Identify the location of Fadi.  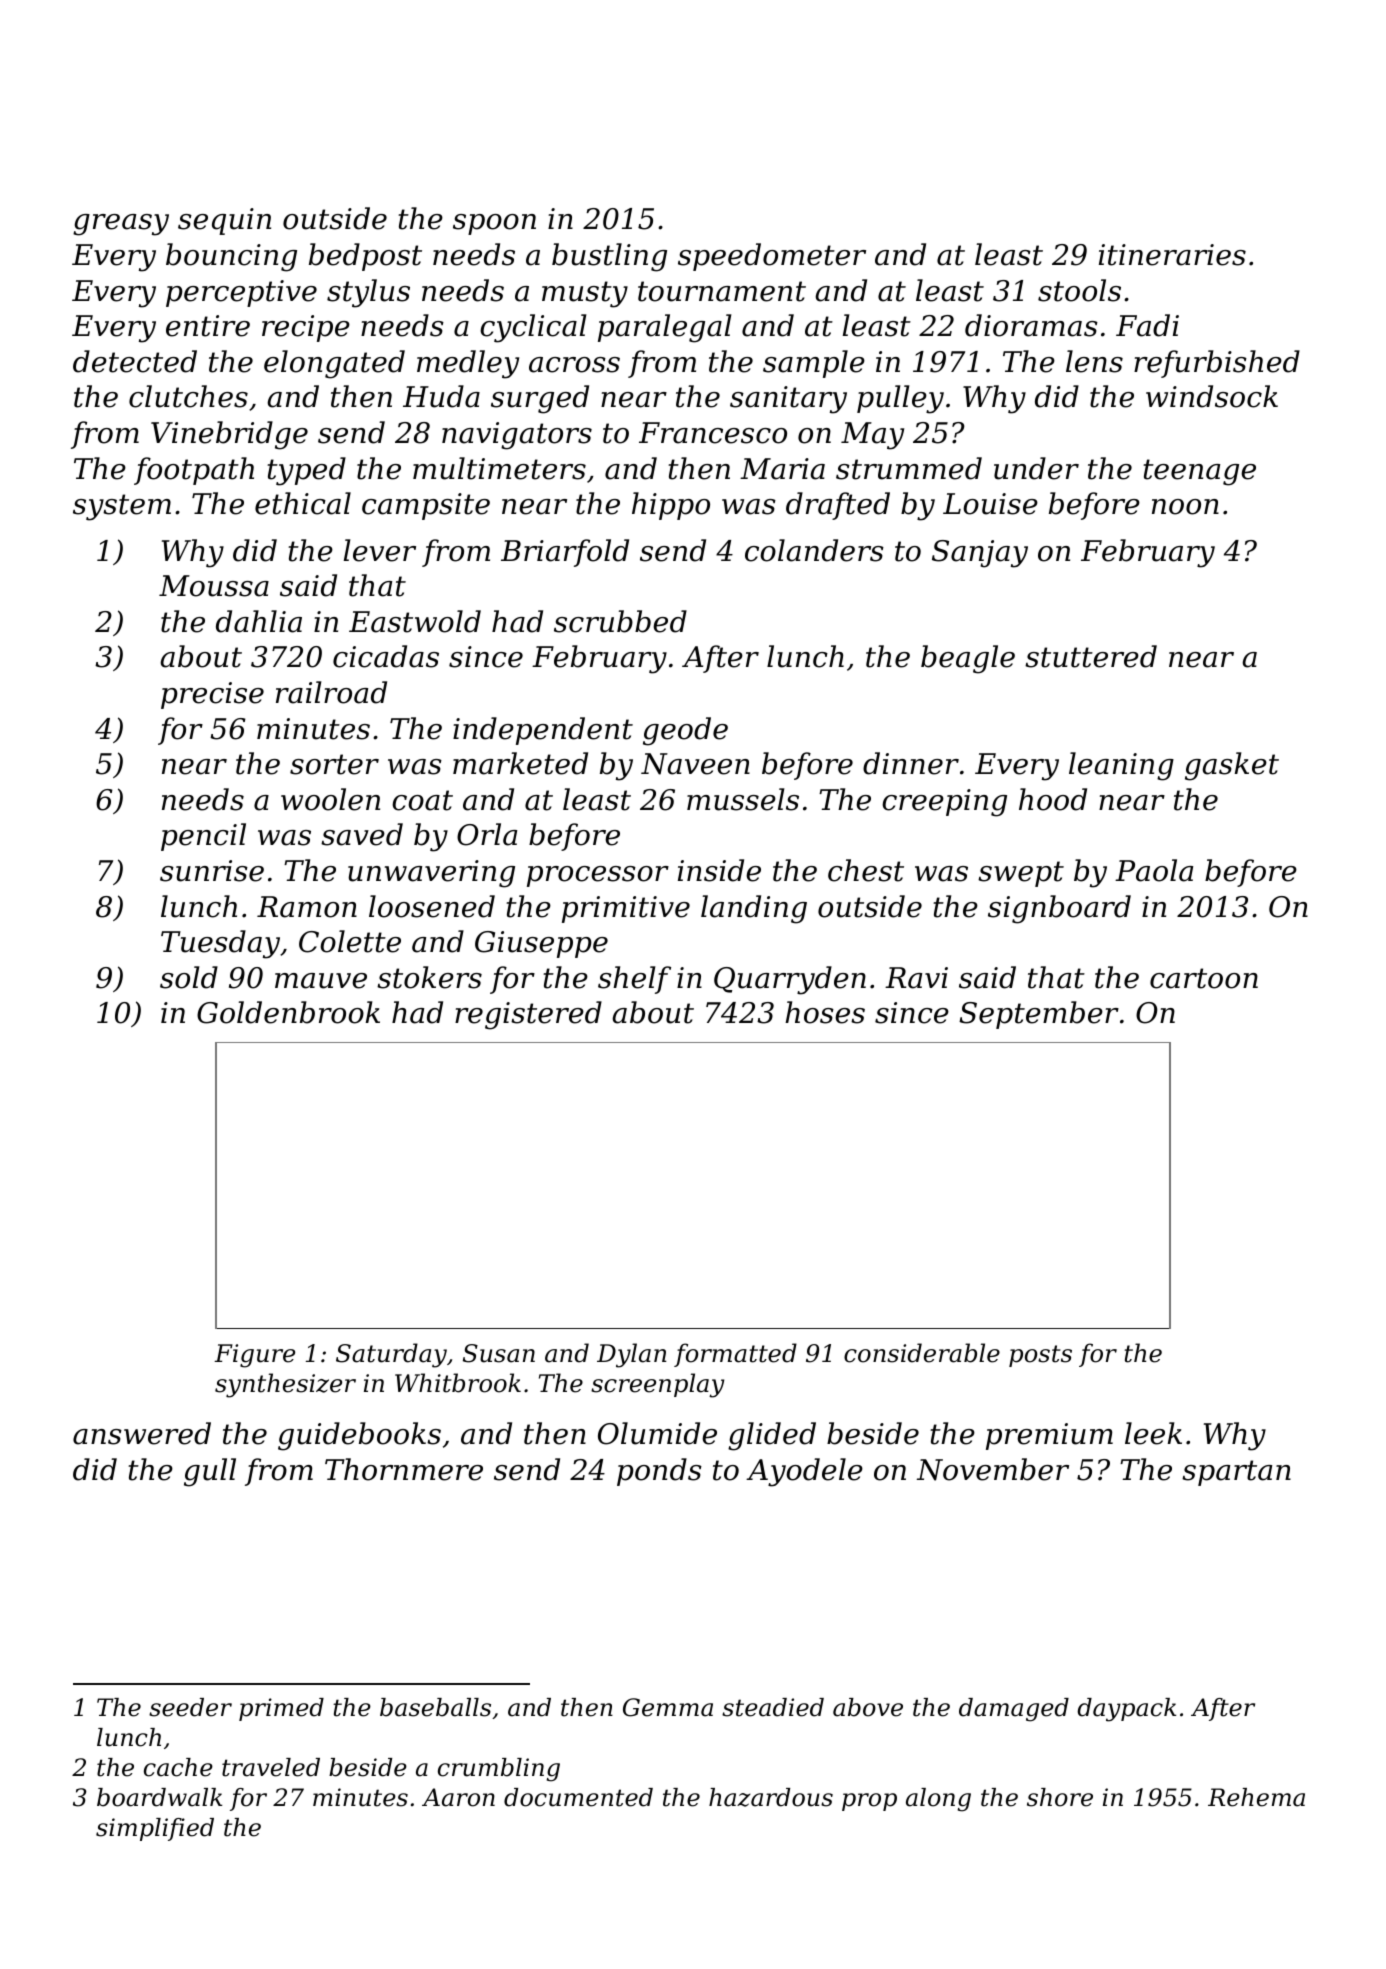
(1147, 325).
